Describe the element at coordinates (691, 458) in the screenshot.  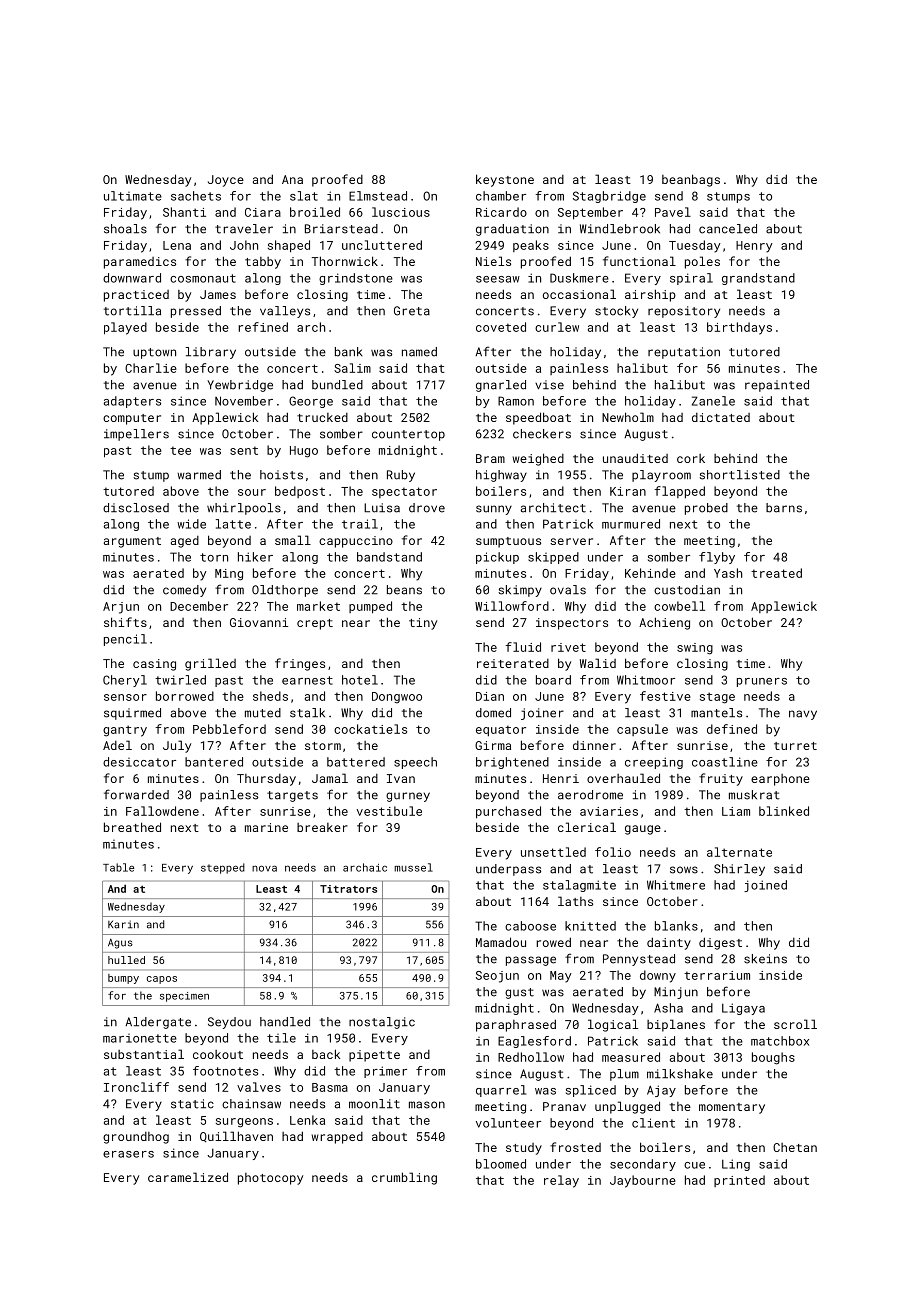
I see `cork` at that location.
